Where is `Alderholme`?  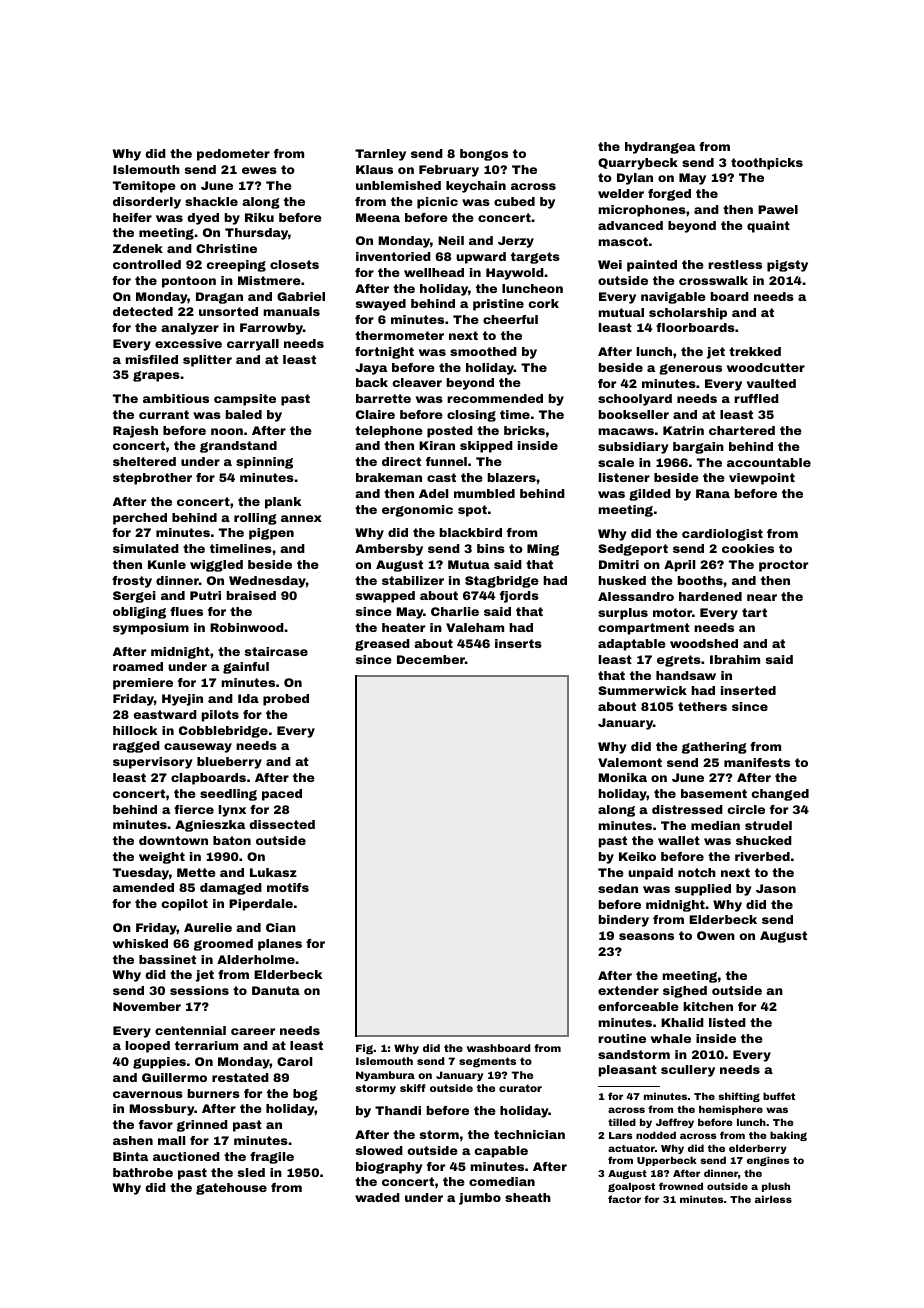
Alderholme is located at coordinates (256, 959).
